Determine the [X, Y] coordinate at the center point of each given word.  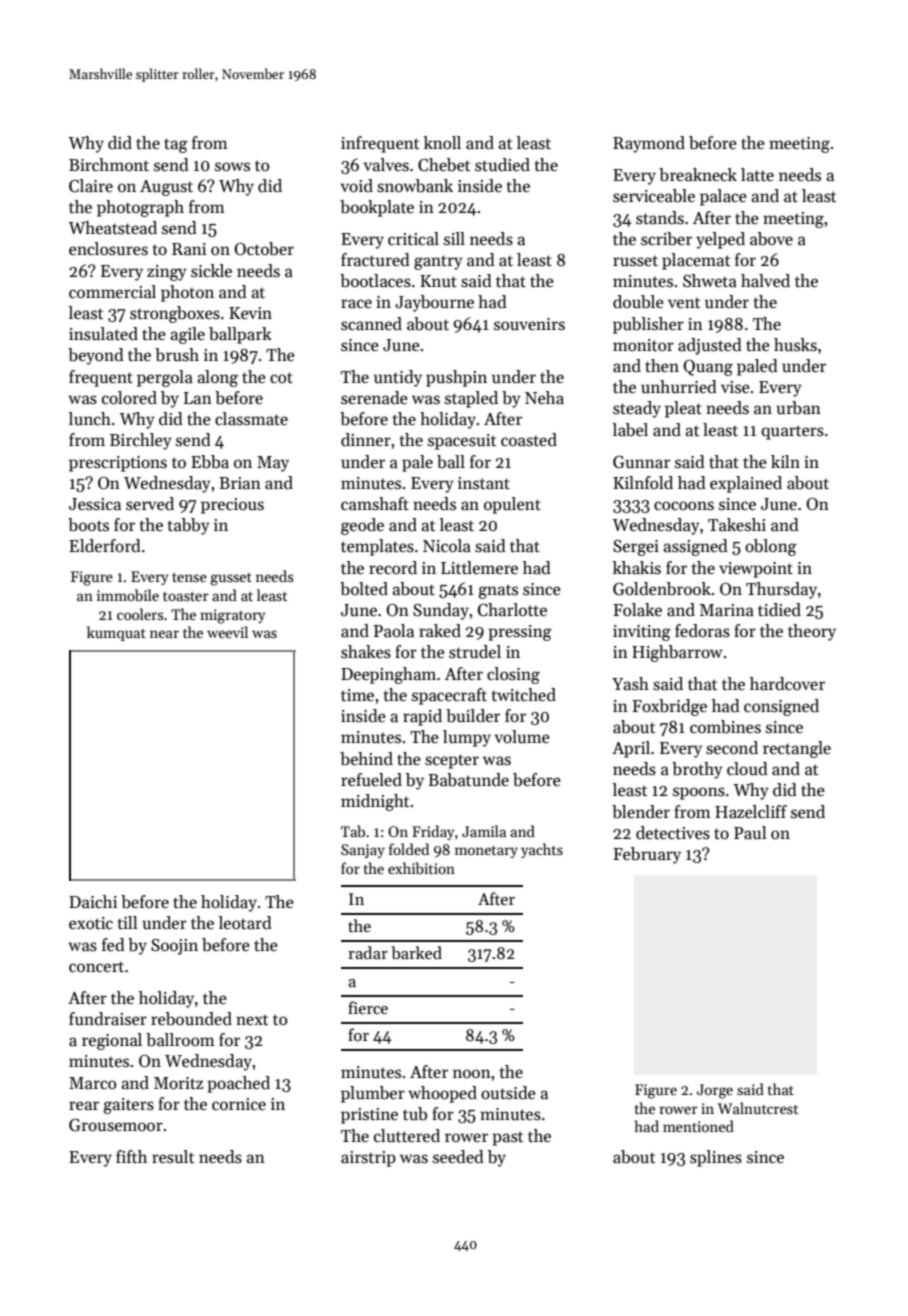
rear [84, 1106]
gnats [498, 591]
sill [454, 238]
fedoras [702, 631]
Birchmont [109, 165]
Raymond [649, 144]
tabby [189, 526]
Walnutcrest [758, 1108]
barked [416, 953]
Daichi [93, 902]
